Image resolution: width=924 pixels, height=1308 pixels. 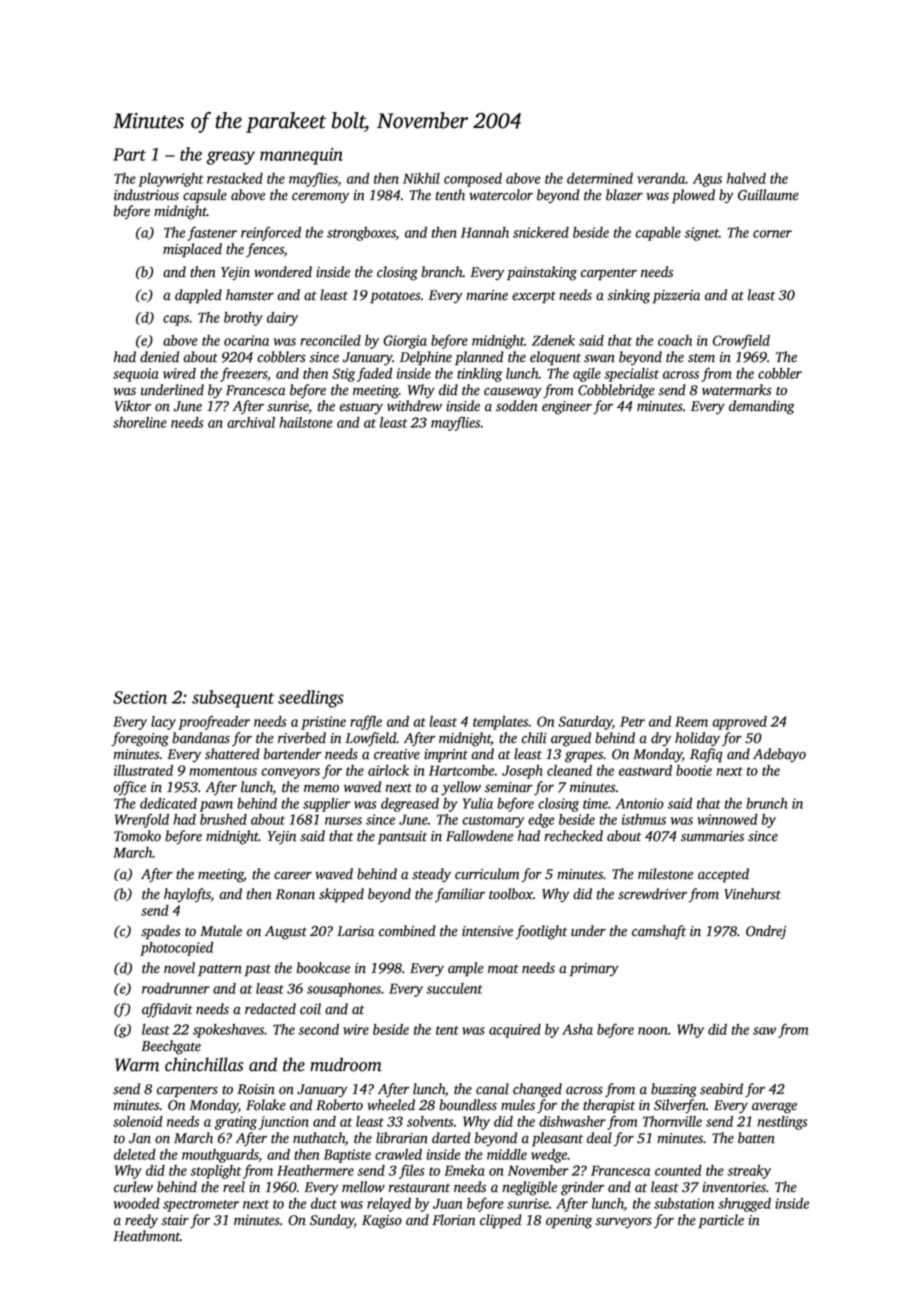 What do you see at coordinates (632, 721) in the document?
I see `Petr` at bounding box center [632, 721].
